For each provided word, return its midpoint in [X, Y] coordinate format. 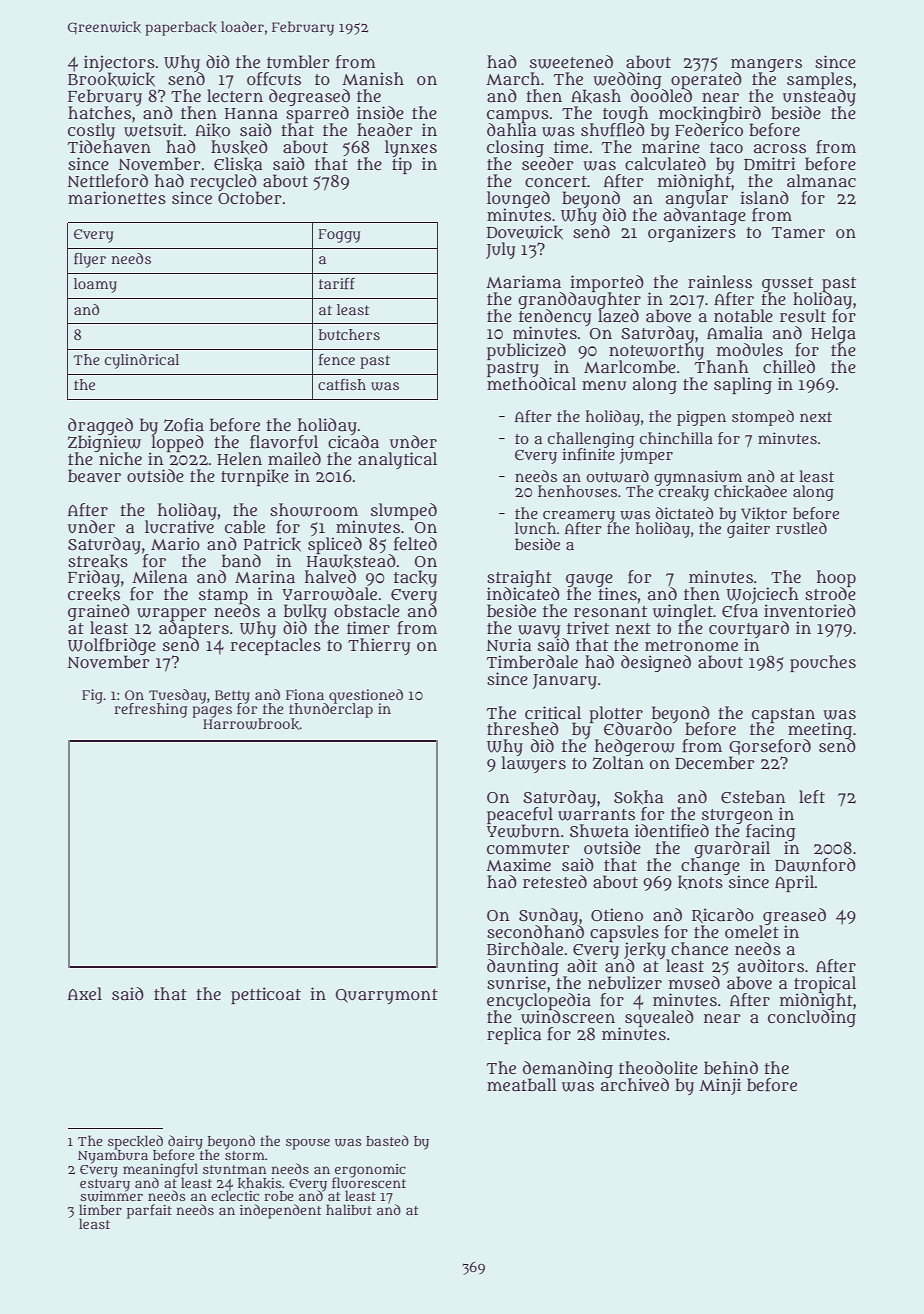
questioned [366, 696]
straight [519, 578]
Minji [720, 1086]
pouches [823, 663]
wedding [627, 80]
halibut [349, 1209]
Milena [160, 577]
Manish [373, 78]
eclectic [235, 1196]
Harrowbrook [251, 724]
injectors [119, 64]
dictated [684, 513]
